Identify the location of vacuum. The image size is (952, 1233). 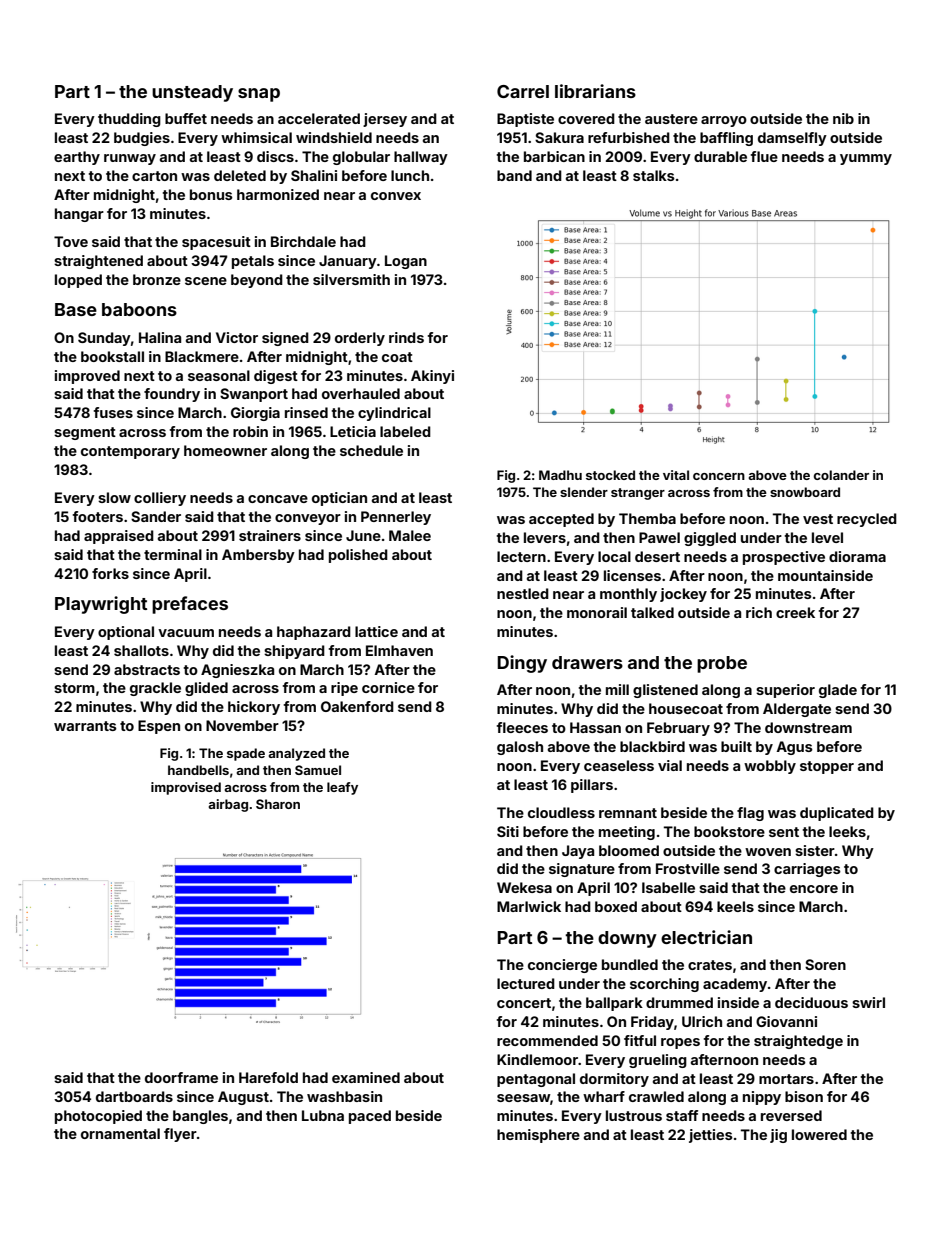
(186, 633).
